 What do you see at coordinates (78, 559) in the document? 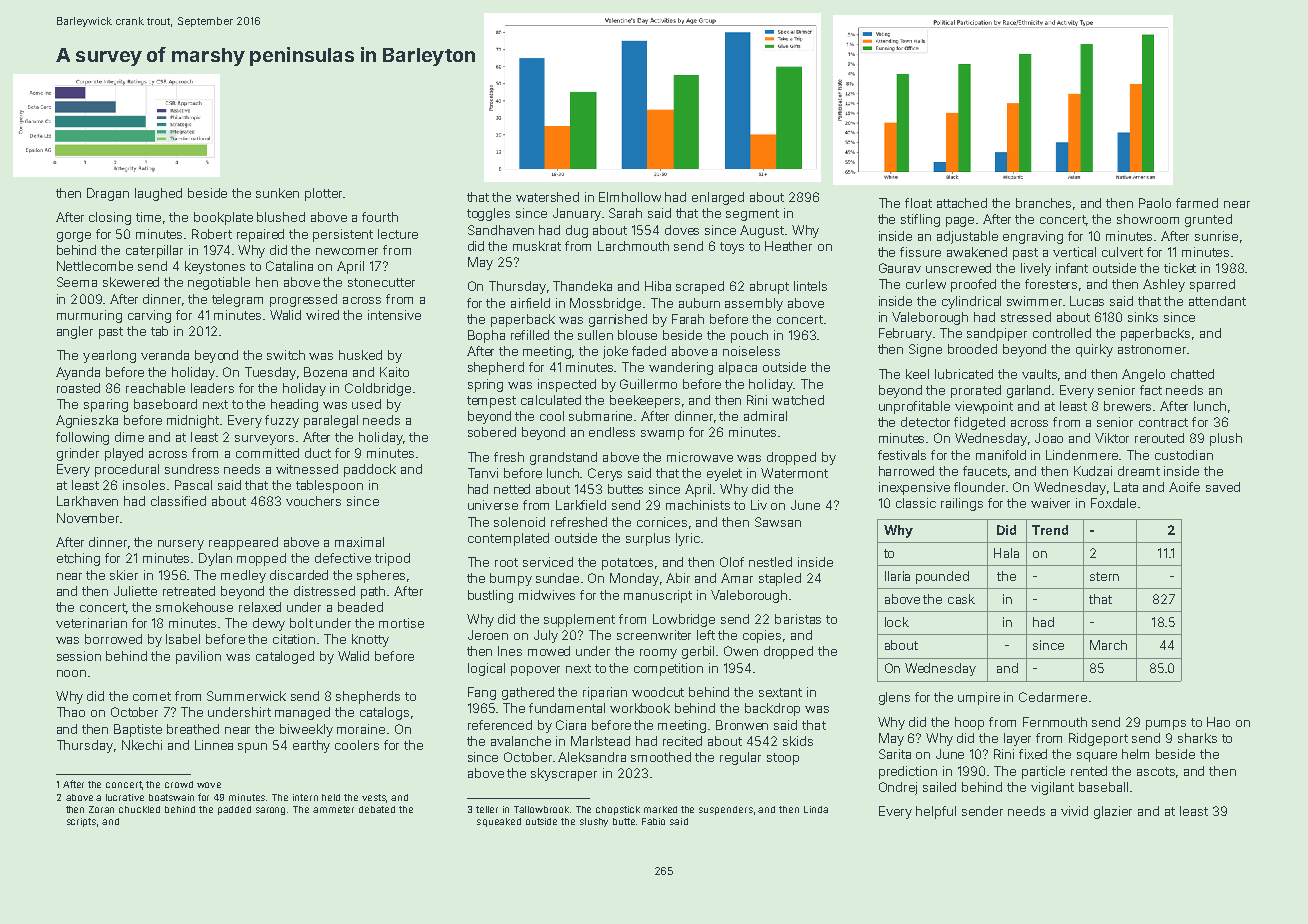
I see `etching` at bounding box center [78, 559].
